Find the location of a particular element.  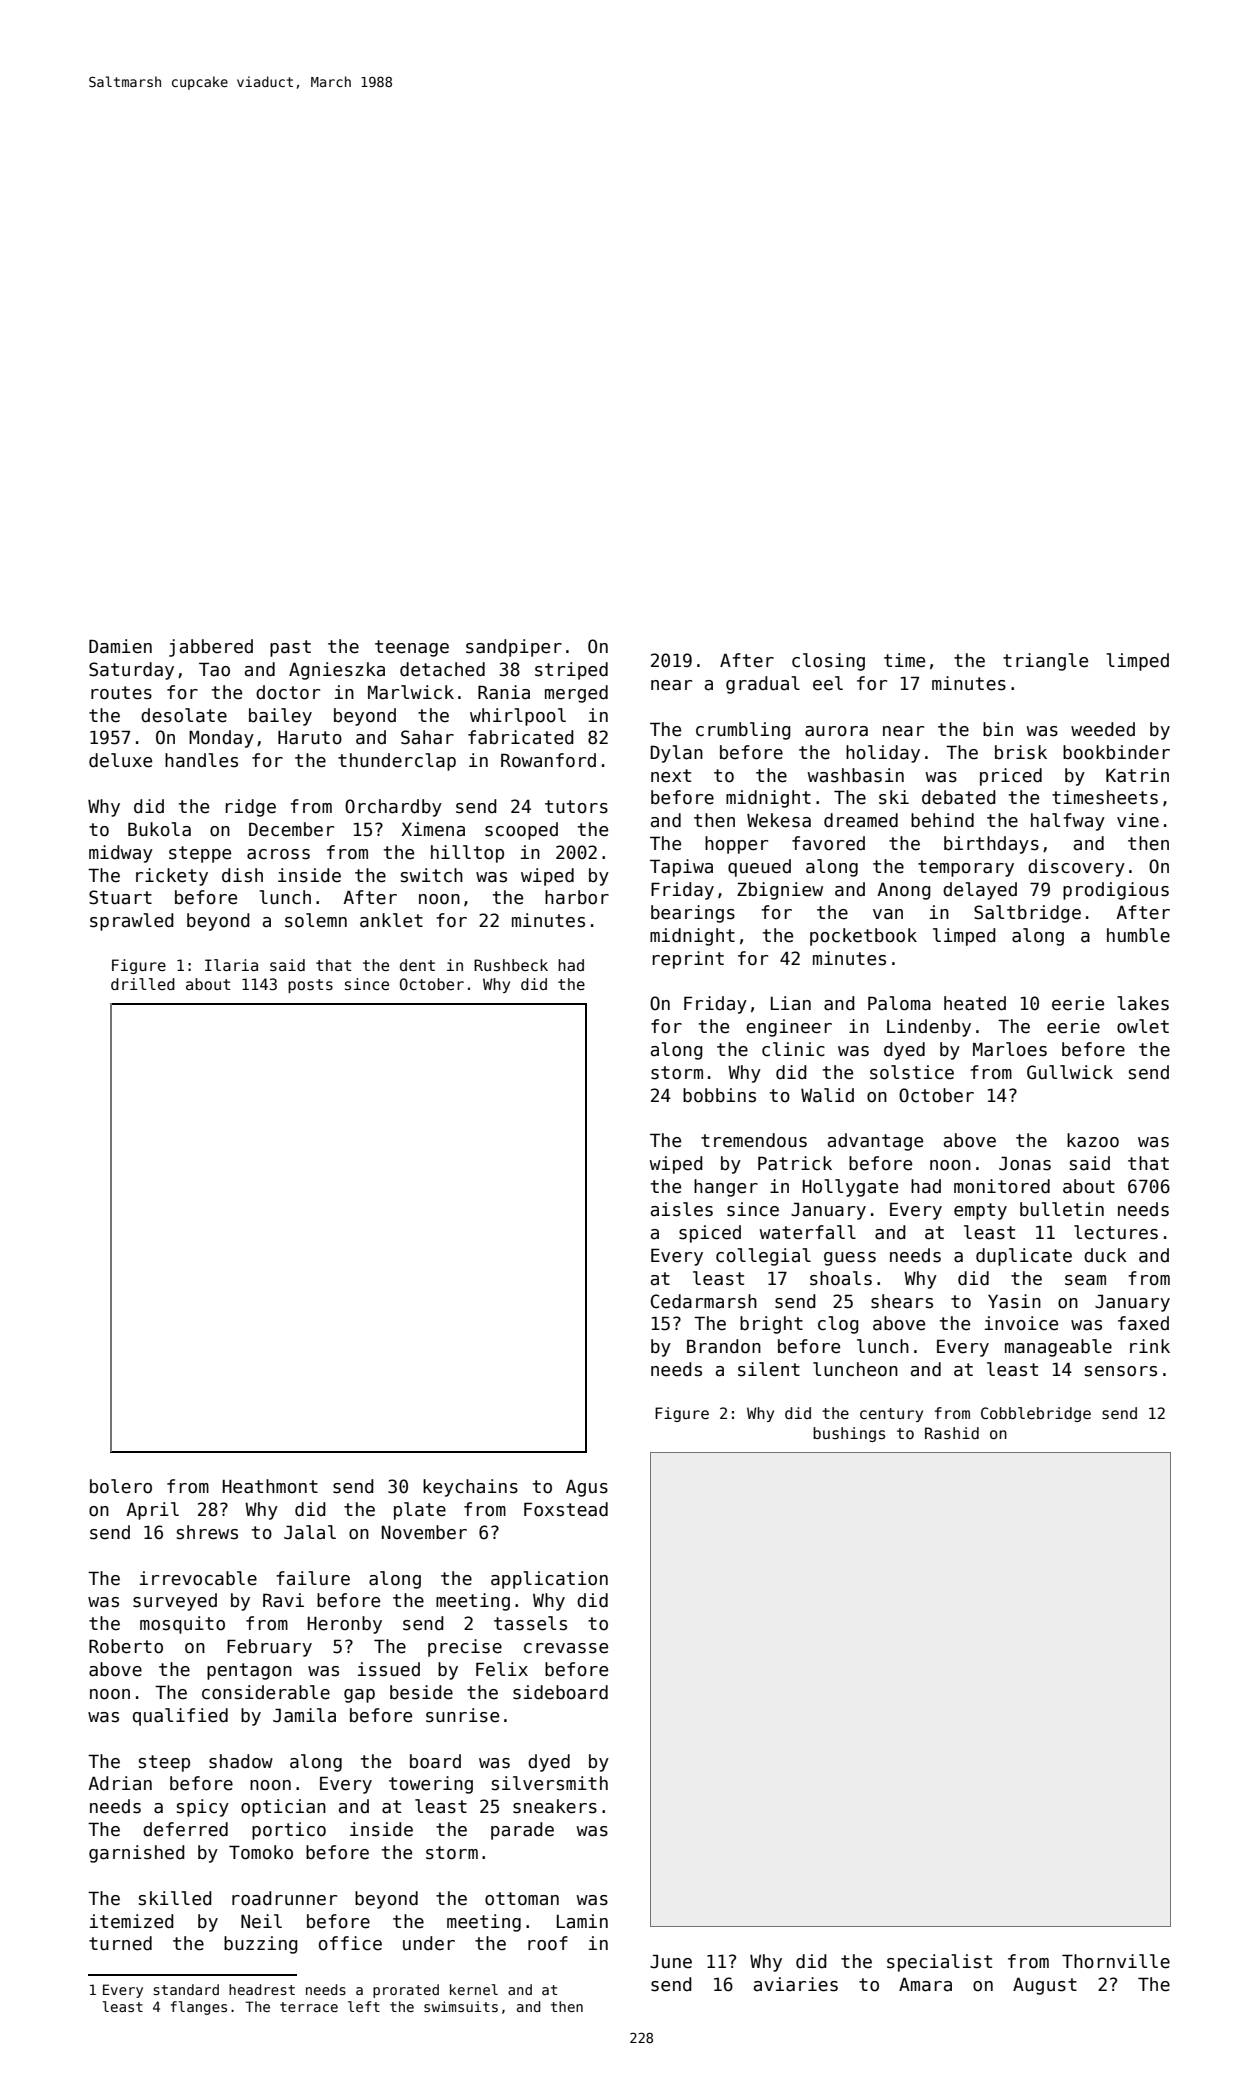

specialist is located at coordinates (939, 1963).
